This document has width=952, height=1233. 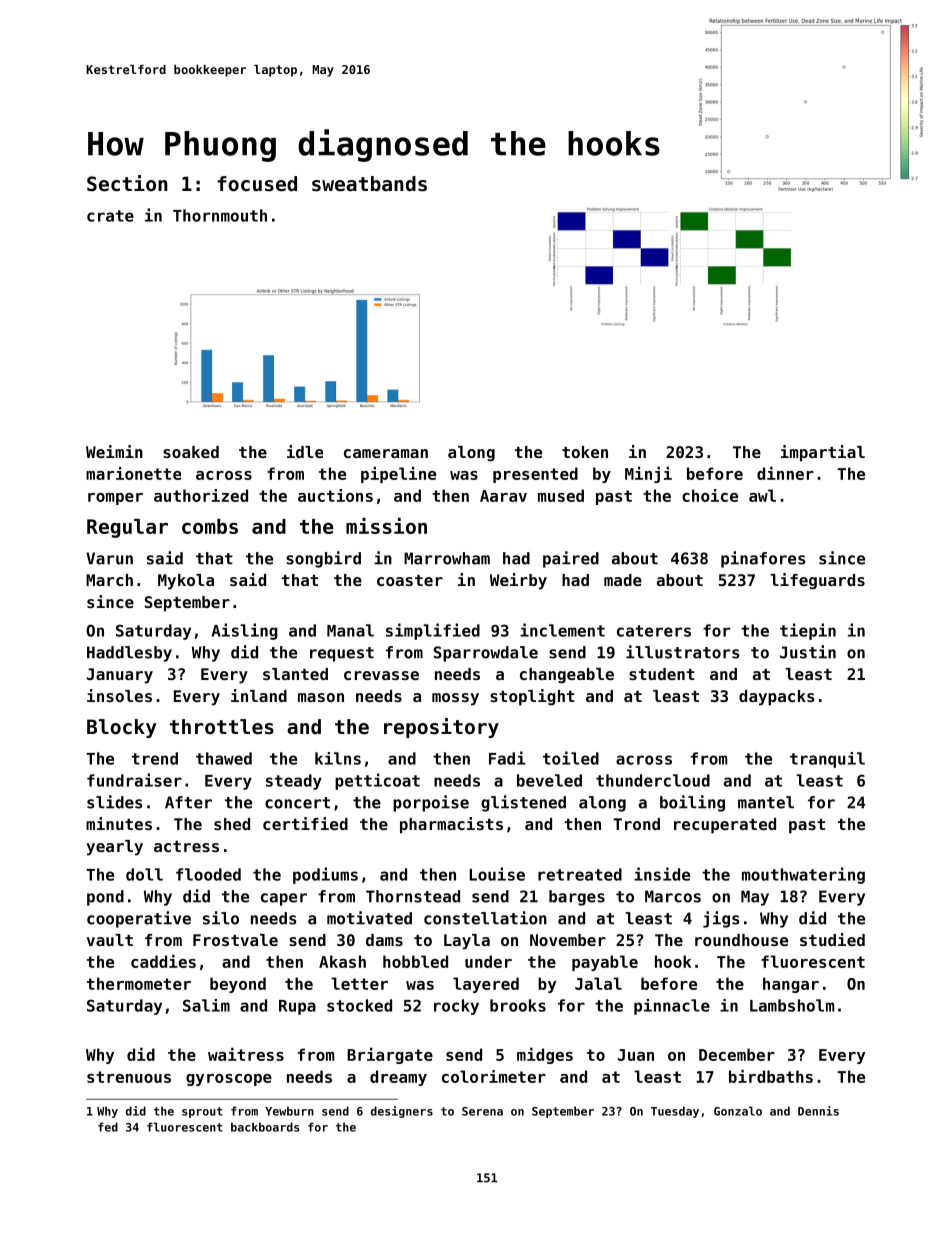 What do you see at coordinates (265, 1127) in the document?
I see `backboards` at bounding box center [265, 1127].
